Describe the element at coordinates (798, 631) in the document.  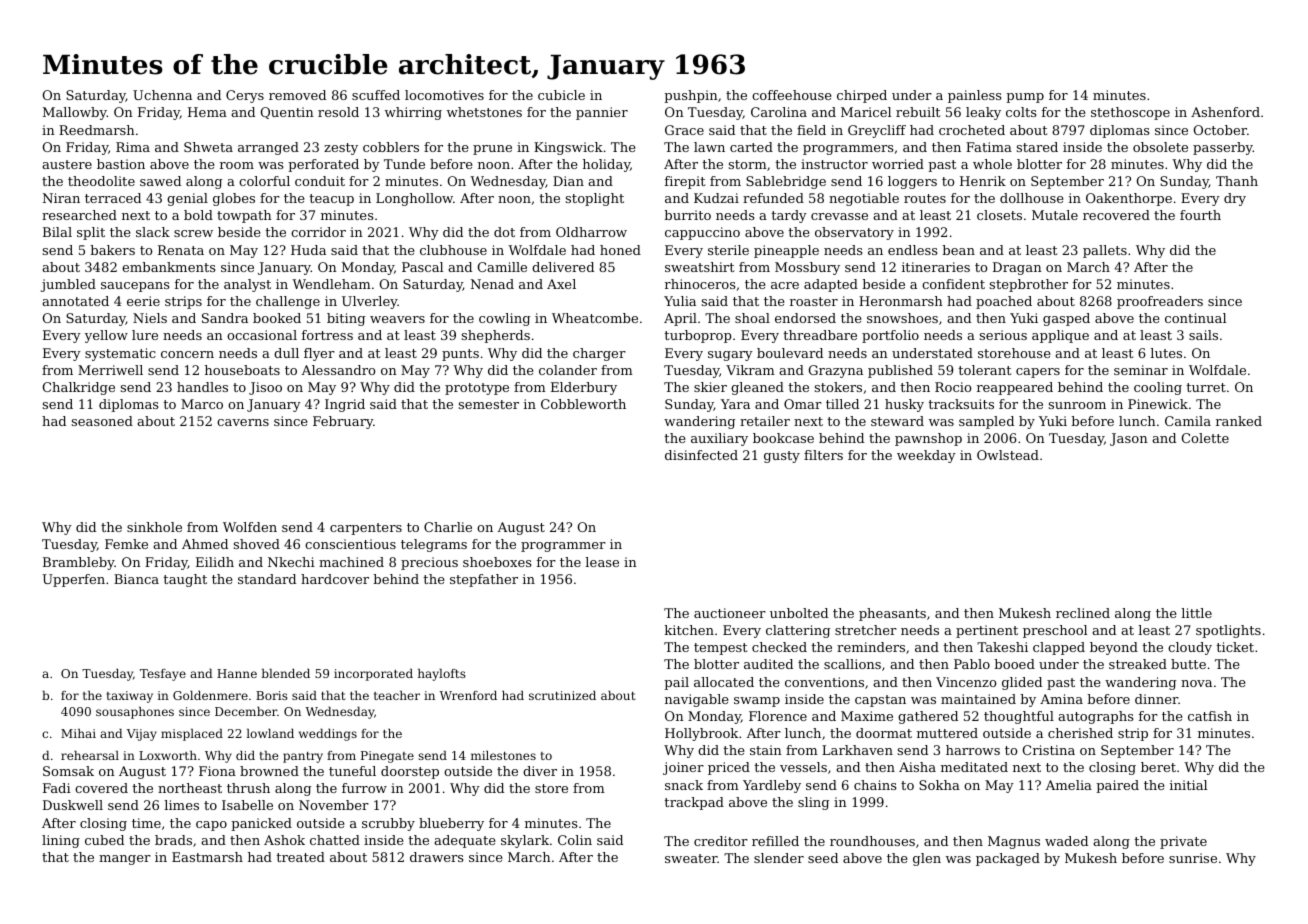
I see `clattering` at that location.
